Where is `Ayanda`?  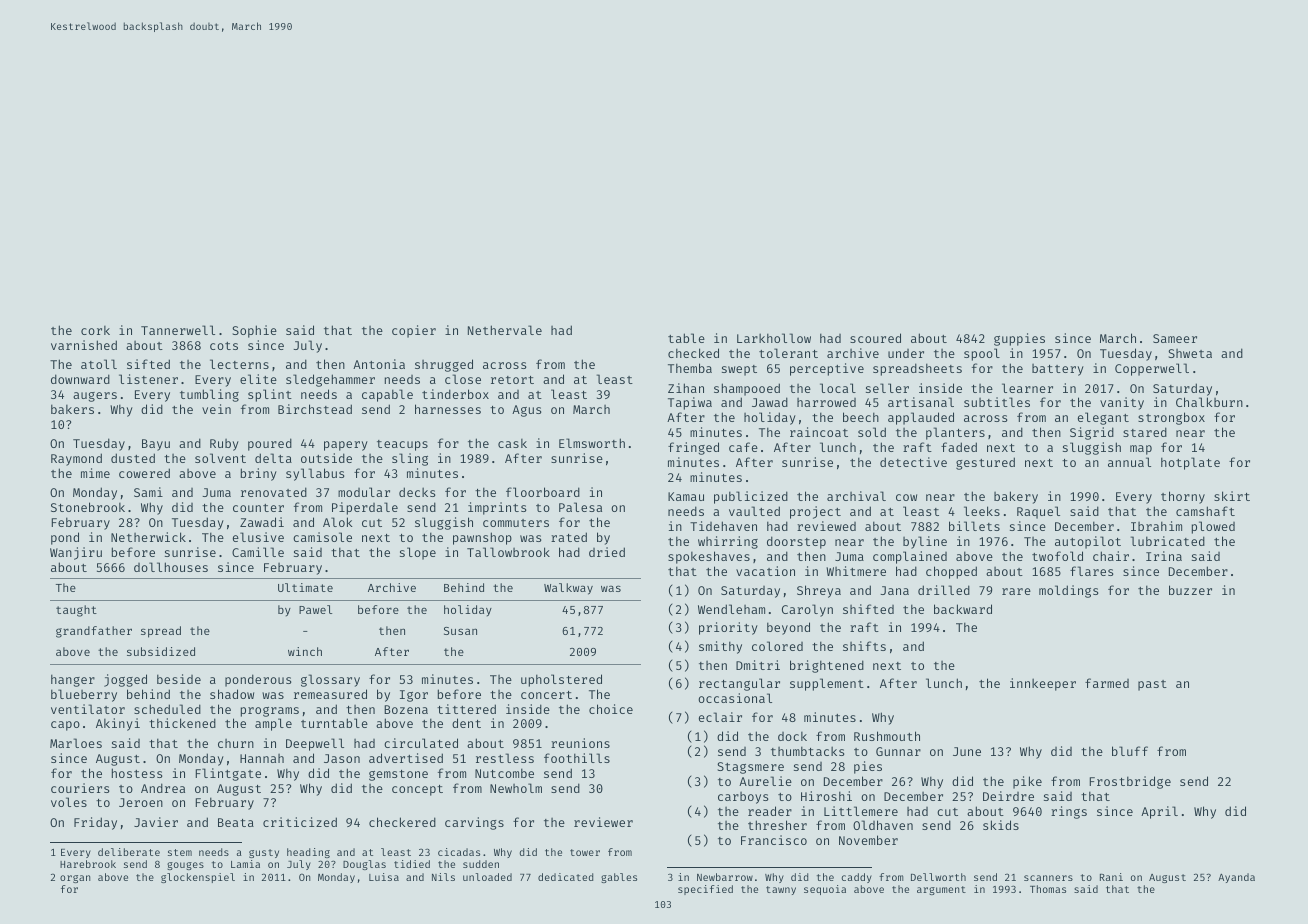
Ayanda is located at coordinates (1236, 878).
